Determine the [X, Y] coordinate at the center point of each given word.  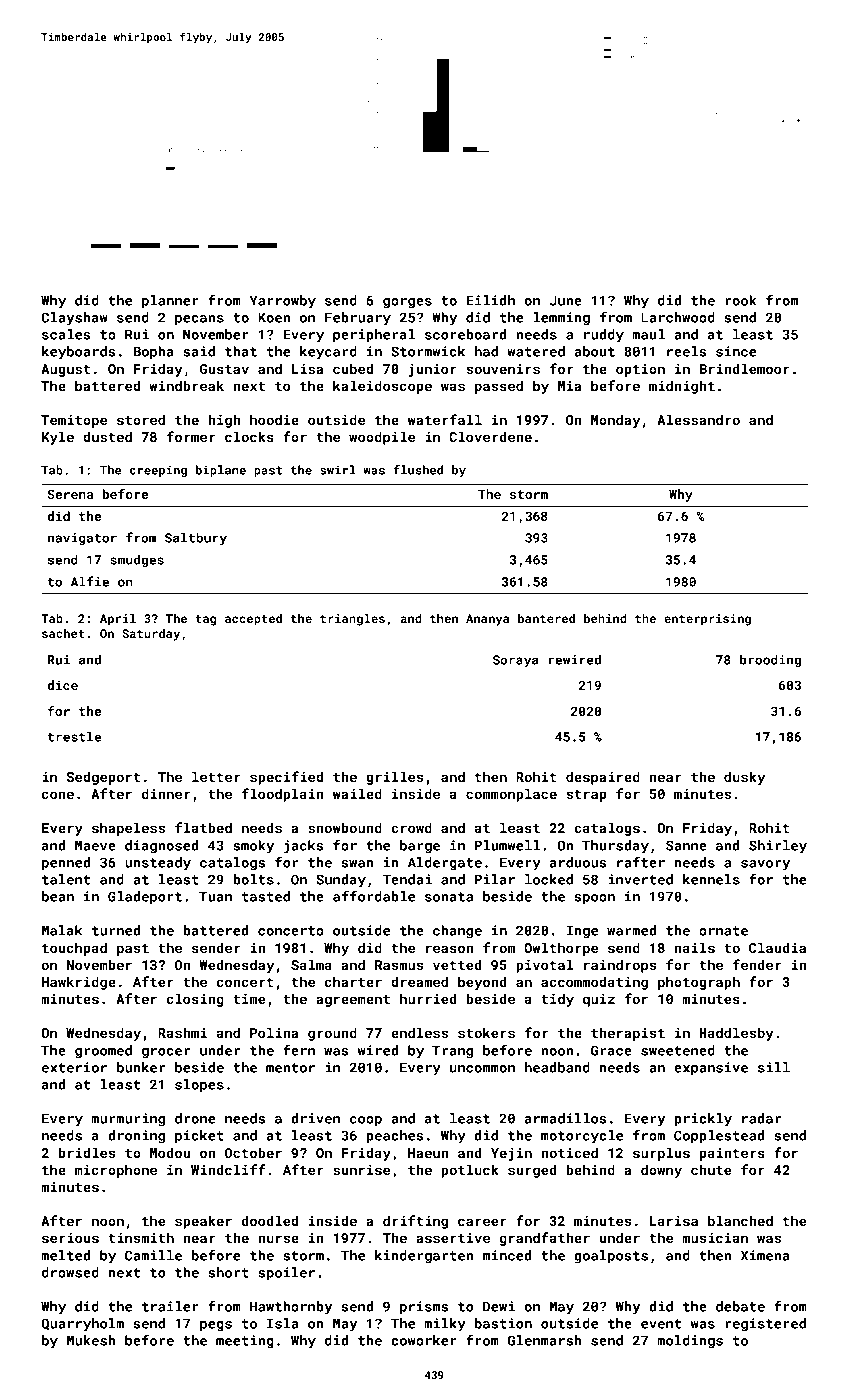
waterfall [445, 419]
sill [774, 1067]
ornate [723, 931]
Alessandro [698, 419]
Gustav [224, 369]
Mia [569, 386]
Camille [153, 1255]
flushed [418, 470]
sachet [63, 633]
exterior [74, 1067]
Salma [311, 964]
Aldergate [445, 864]
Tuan [215, 896]
